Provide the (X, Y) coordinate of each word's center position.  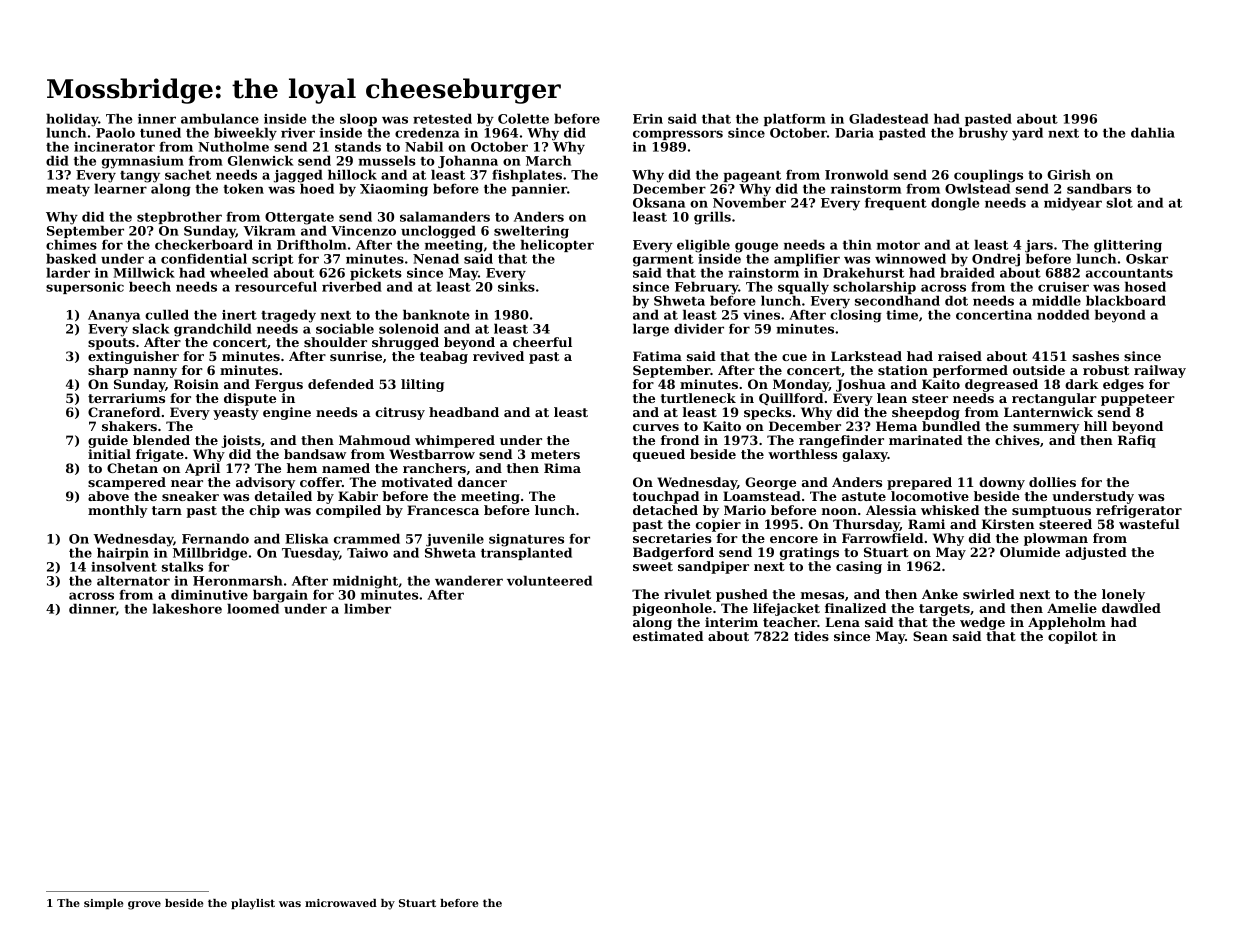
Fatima (657, 356)
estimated (668, 636)
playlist (253, 904)
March (548, 160)
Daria (854, 133)
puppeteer (1138, 400)
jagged (298, 176)
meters (555, 454)
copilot (1073, 637)
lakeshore (187, 608)
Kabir (358, 496)
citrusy (400, 413)
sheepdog (926, 413)
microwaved (341, 903)
